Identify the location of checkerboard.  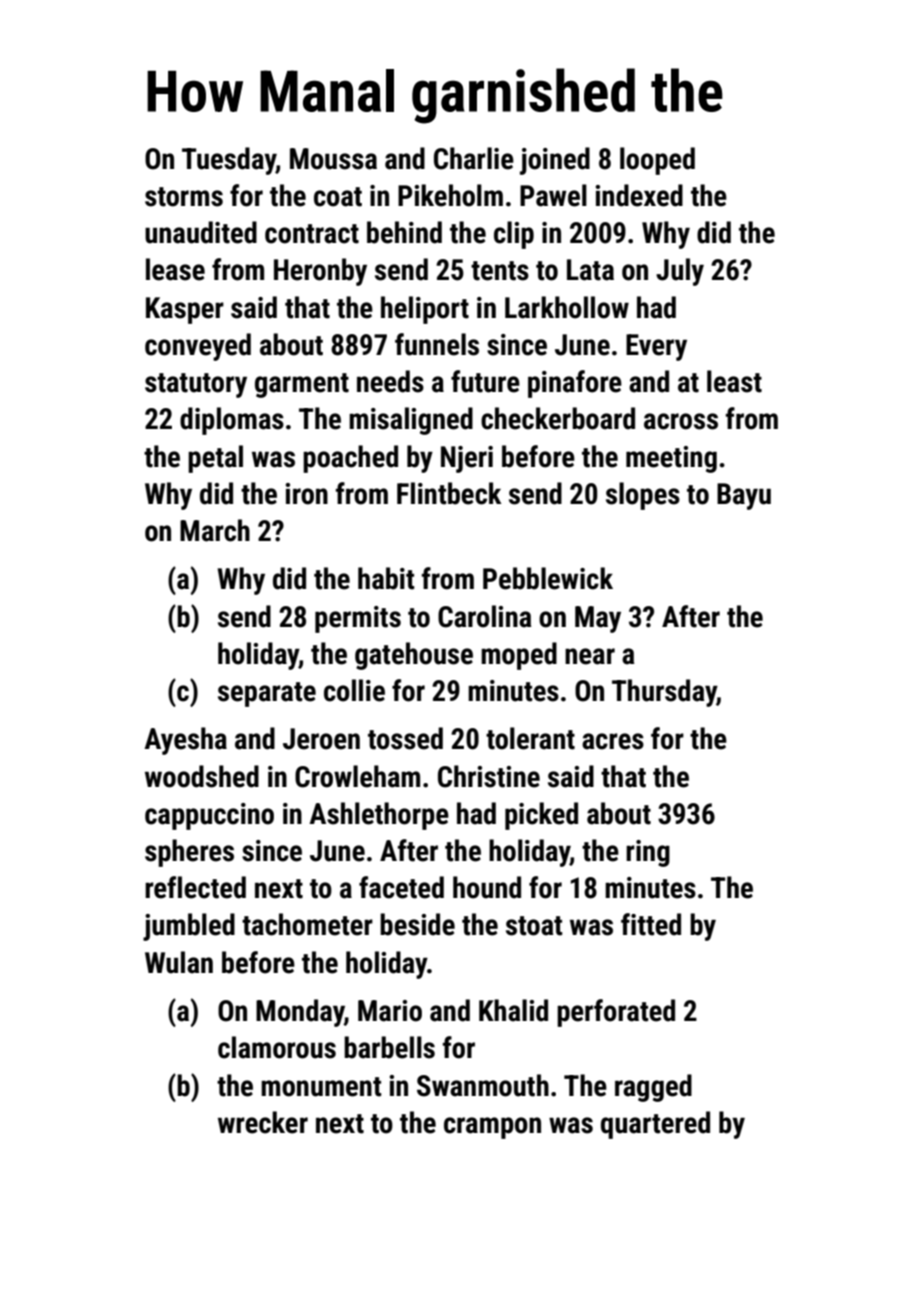
(558, 418).
